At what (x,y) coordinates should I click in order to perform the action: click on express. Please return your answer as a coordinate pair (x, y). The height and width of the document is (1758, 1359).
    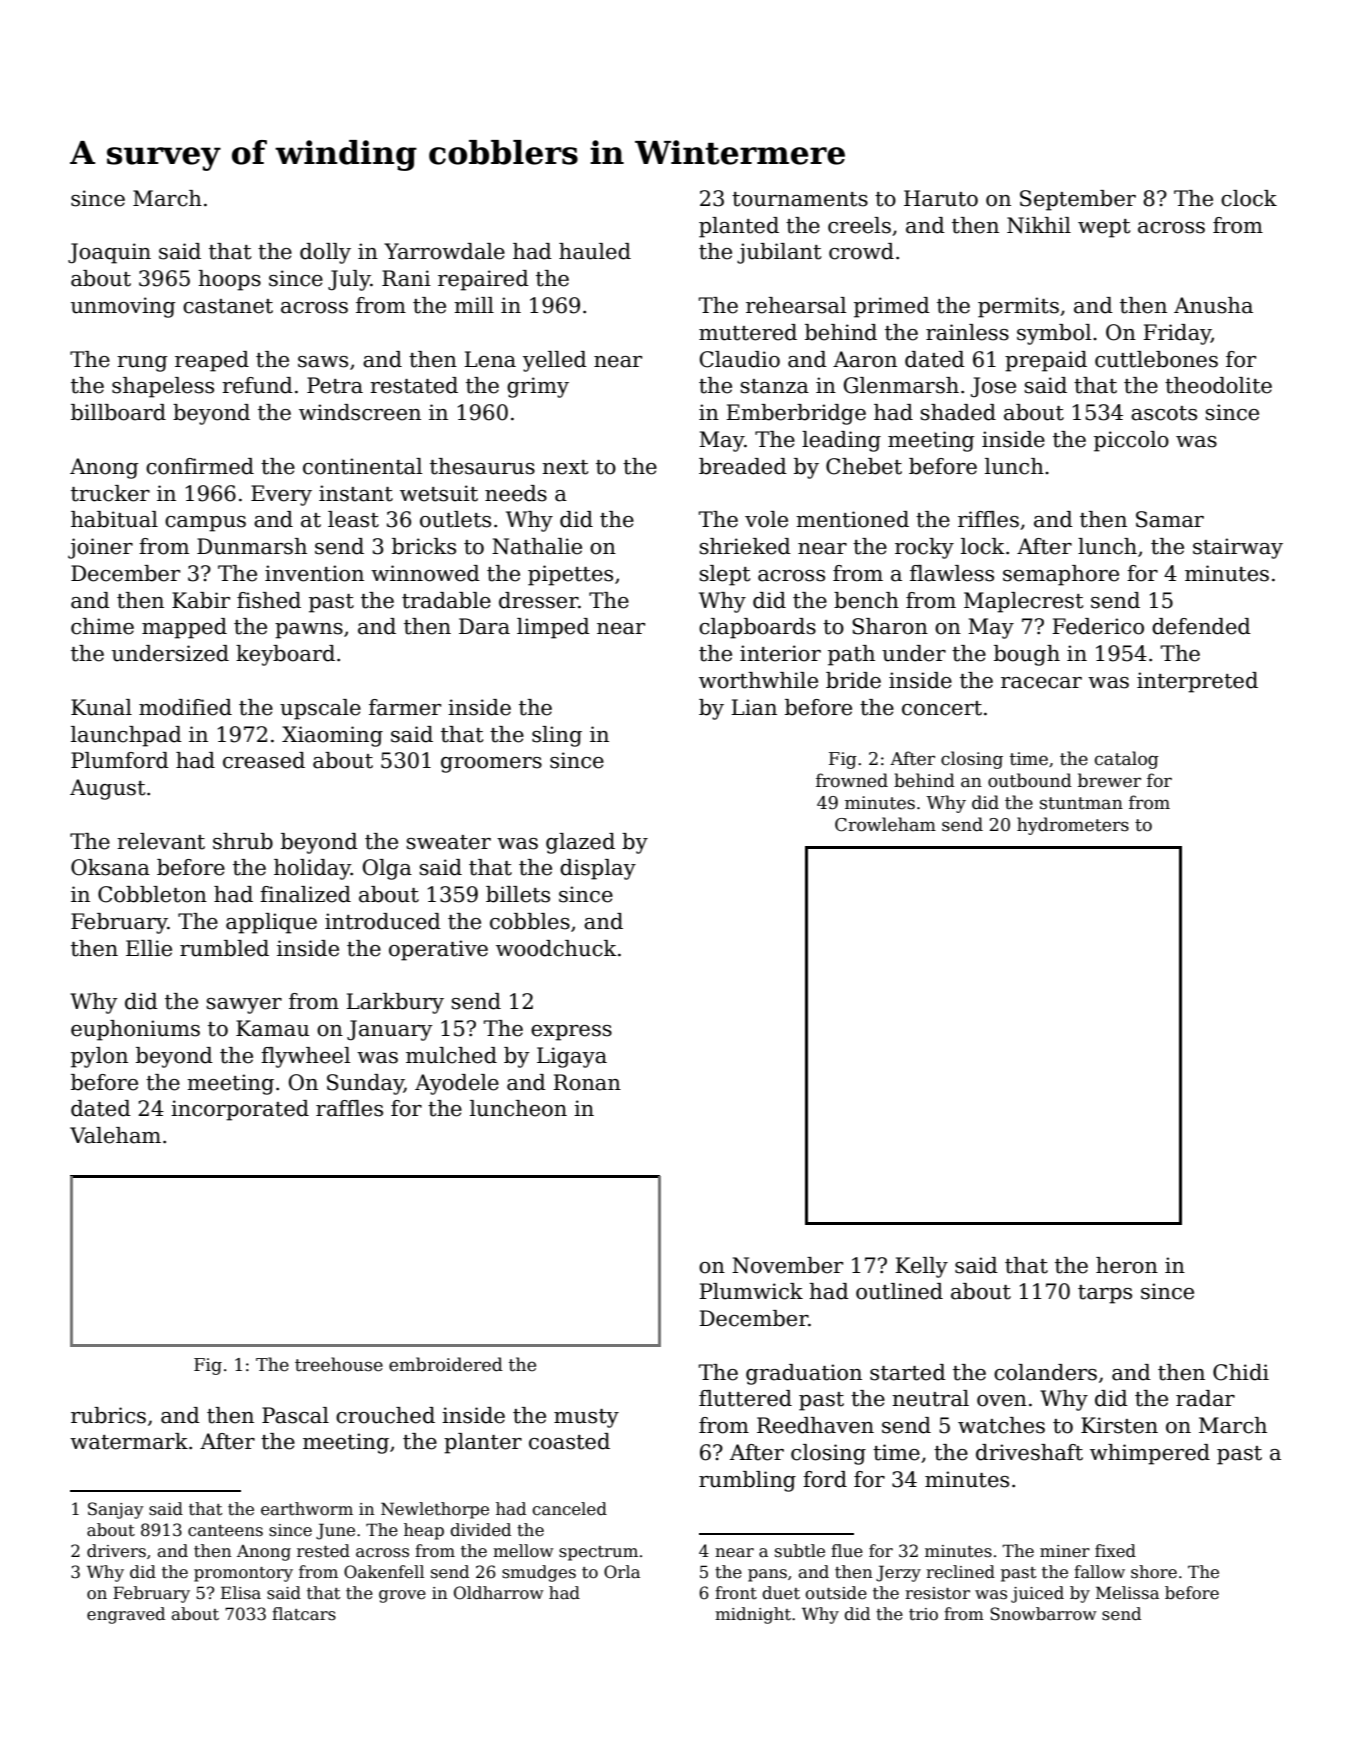
    Looking at the image, I should click on (571, 1033).
